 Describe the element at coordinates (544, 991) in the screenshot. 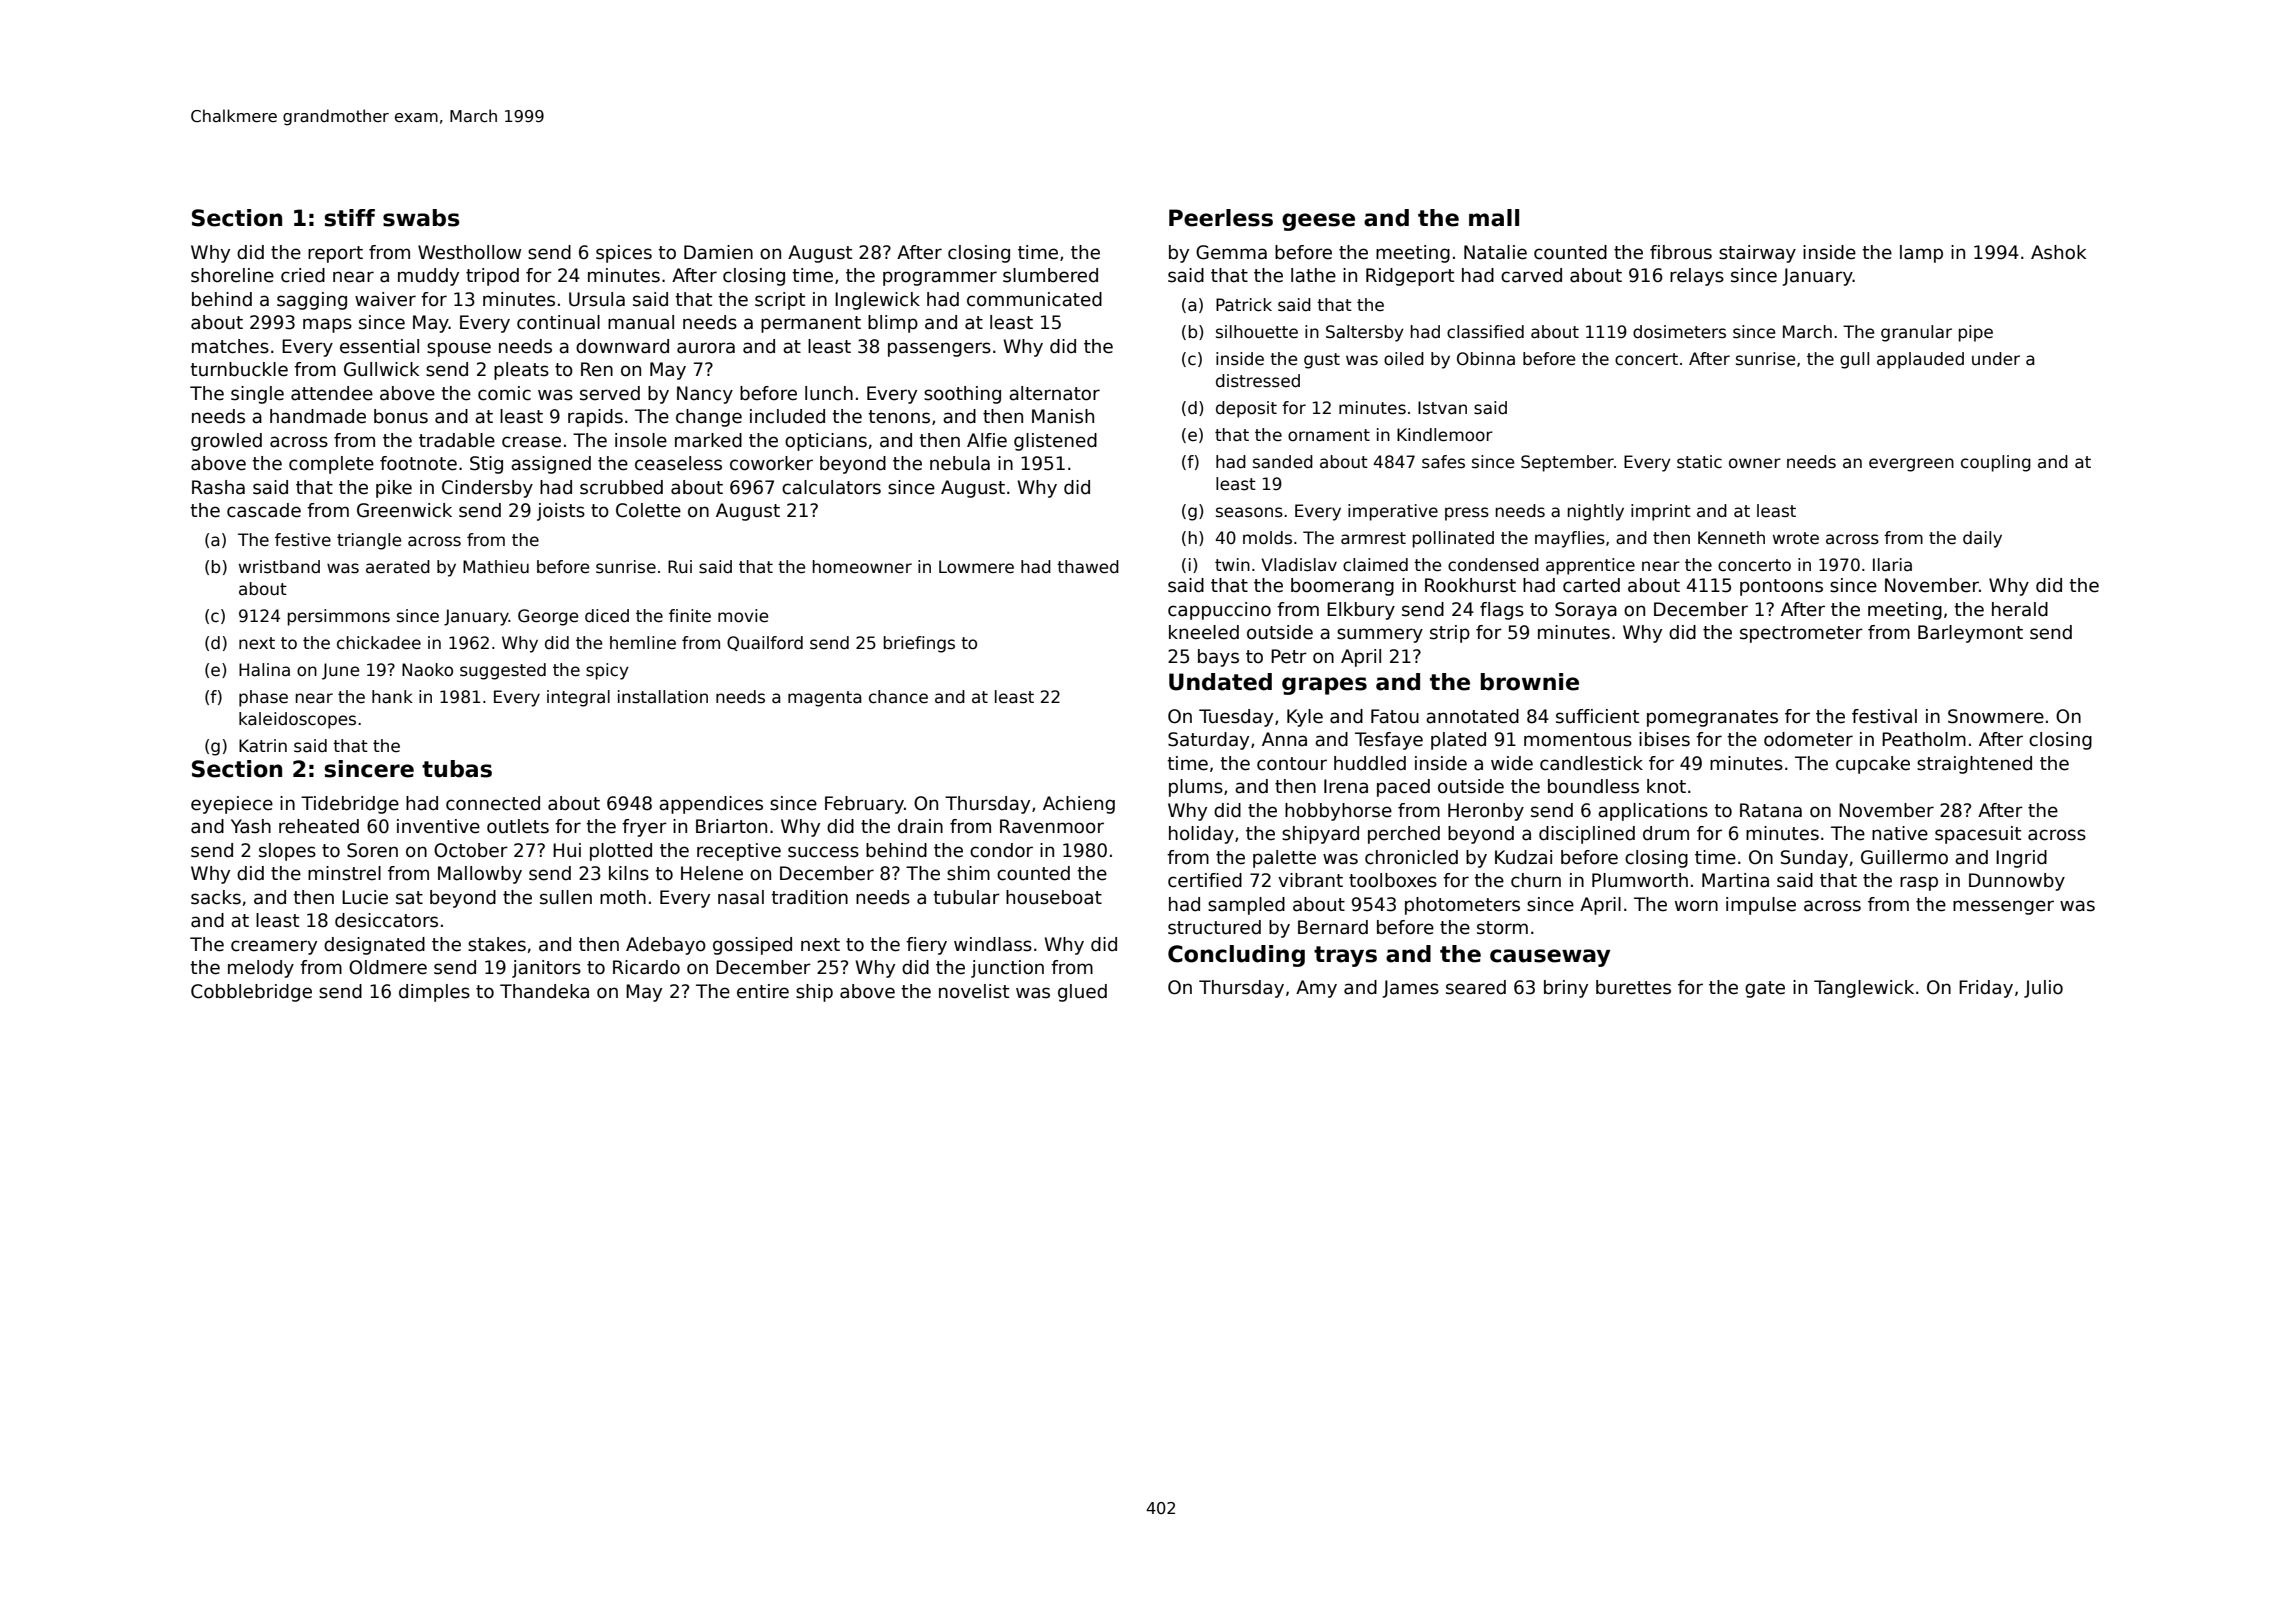

I see `Thandeka` at that location.
